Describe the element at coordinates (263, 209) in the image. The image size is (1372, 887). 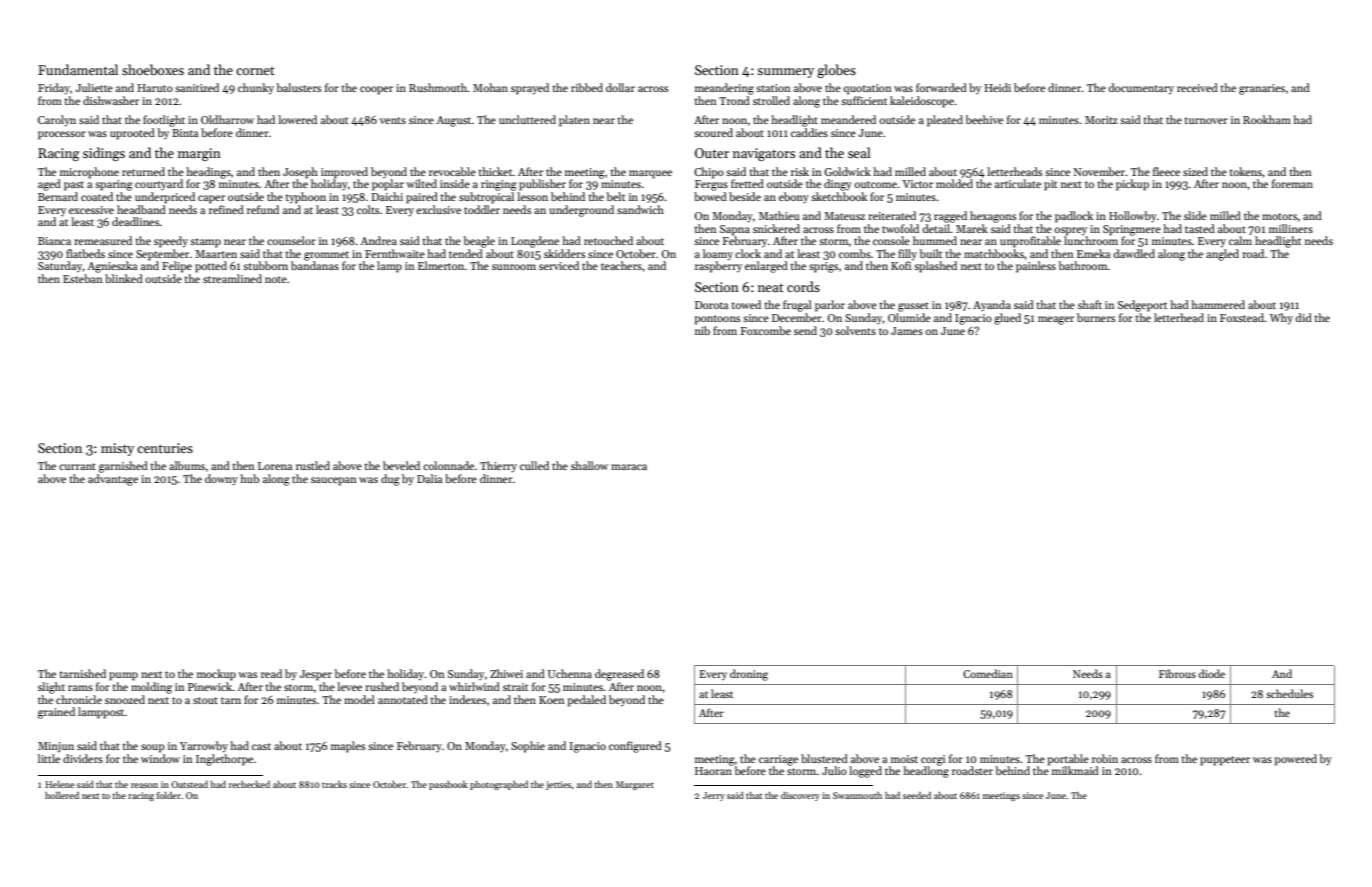
I see `refund` at that location.
